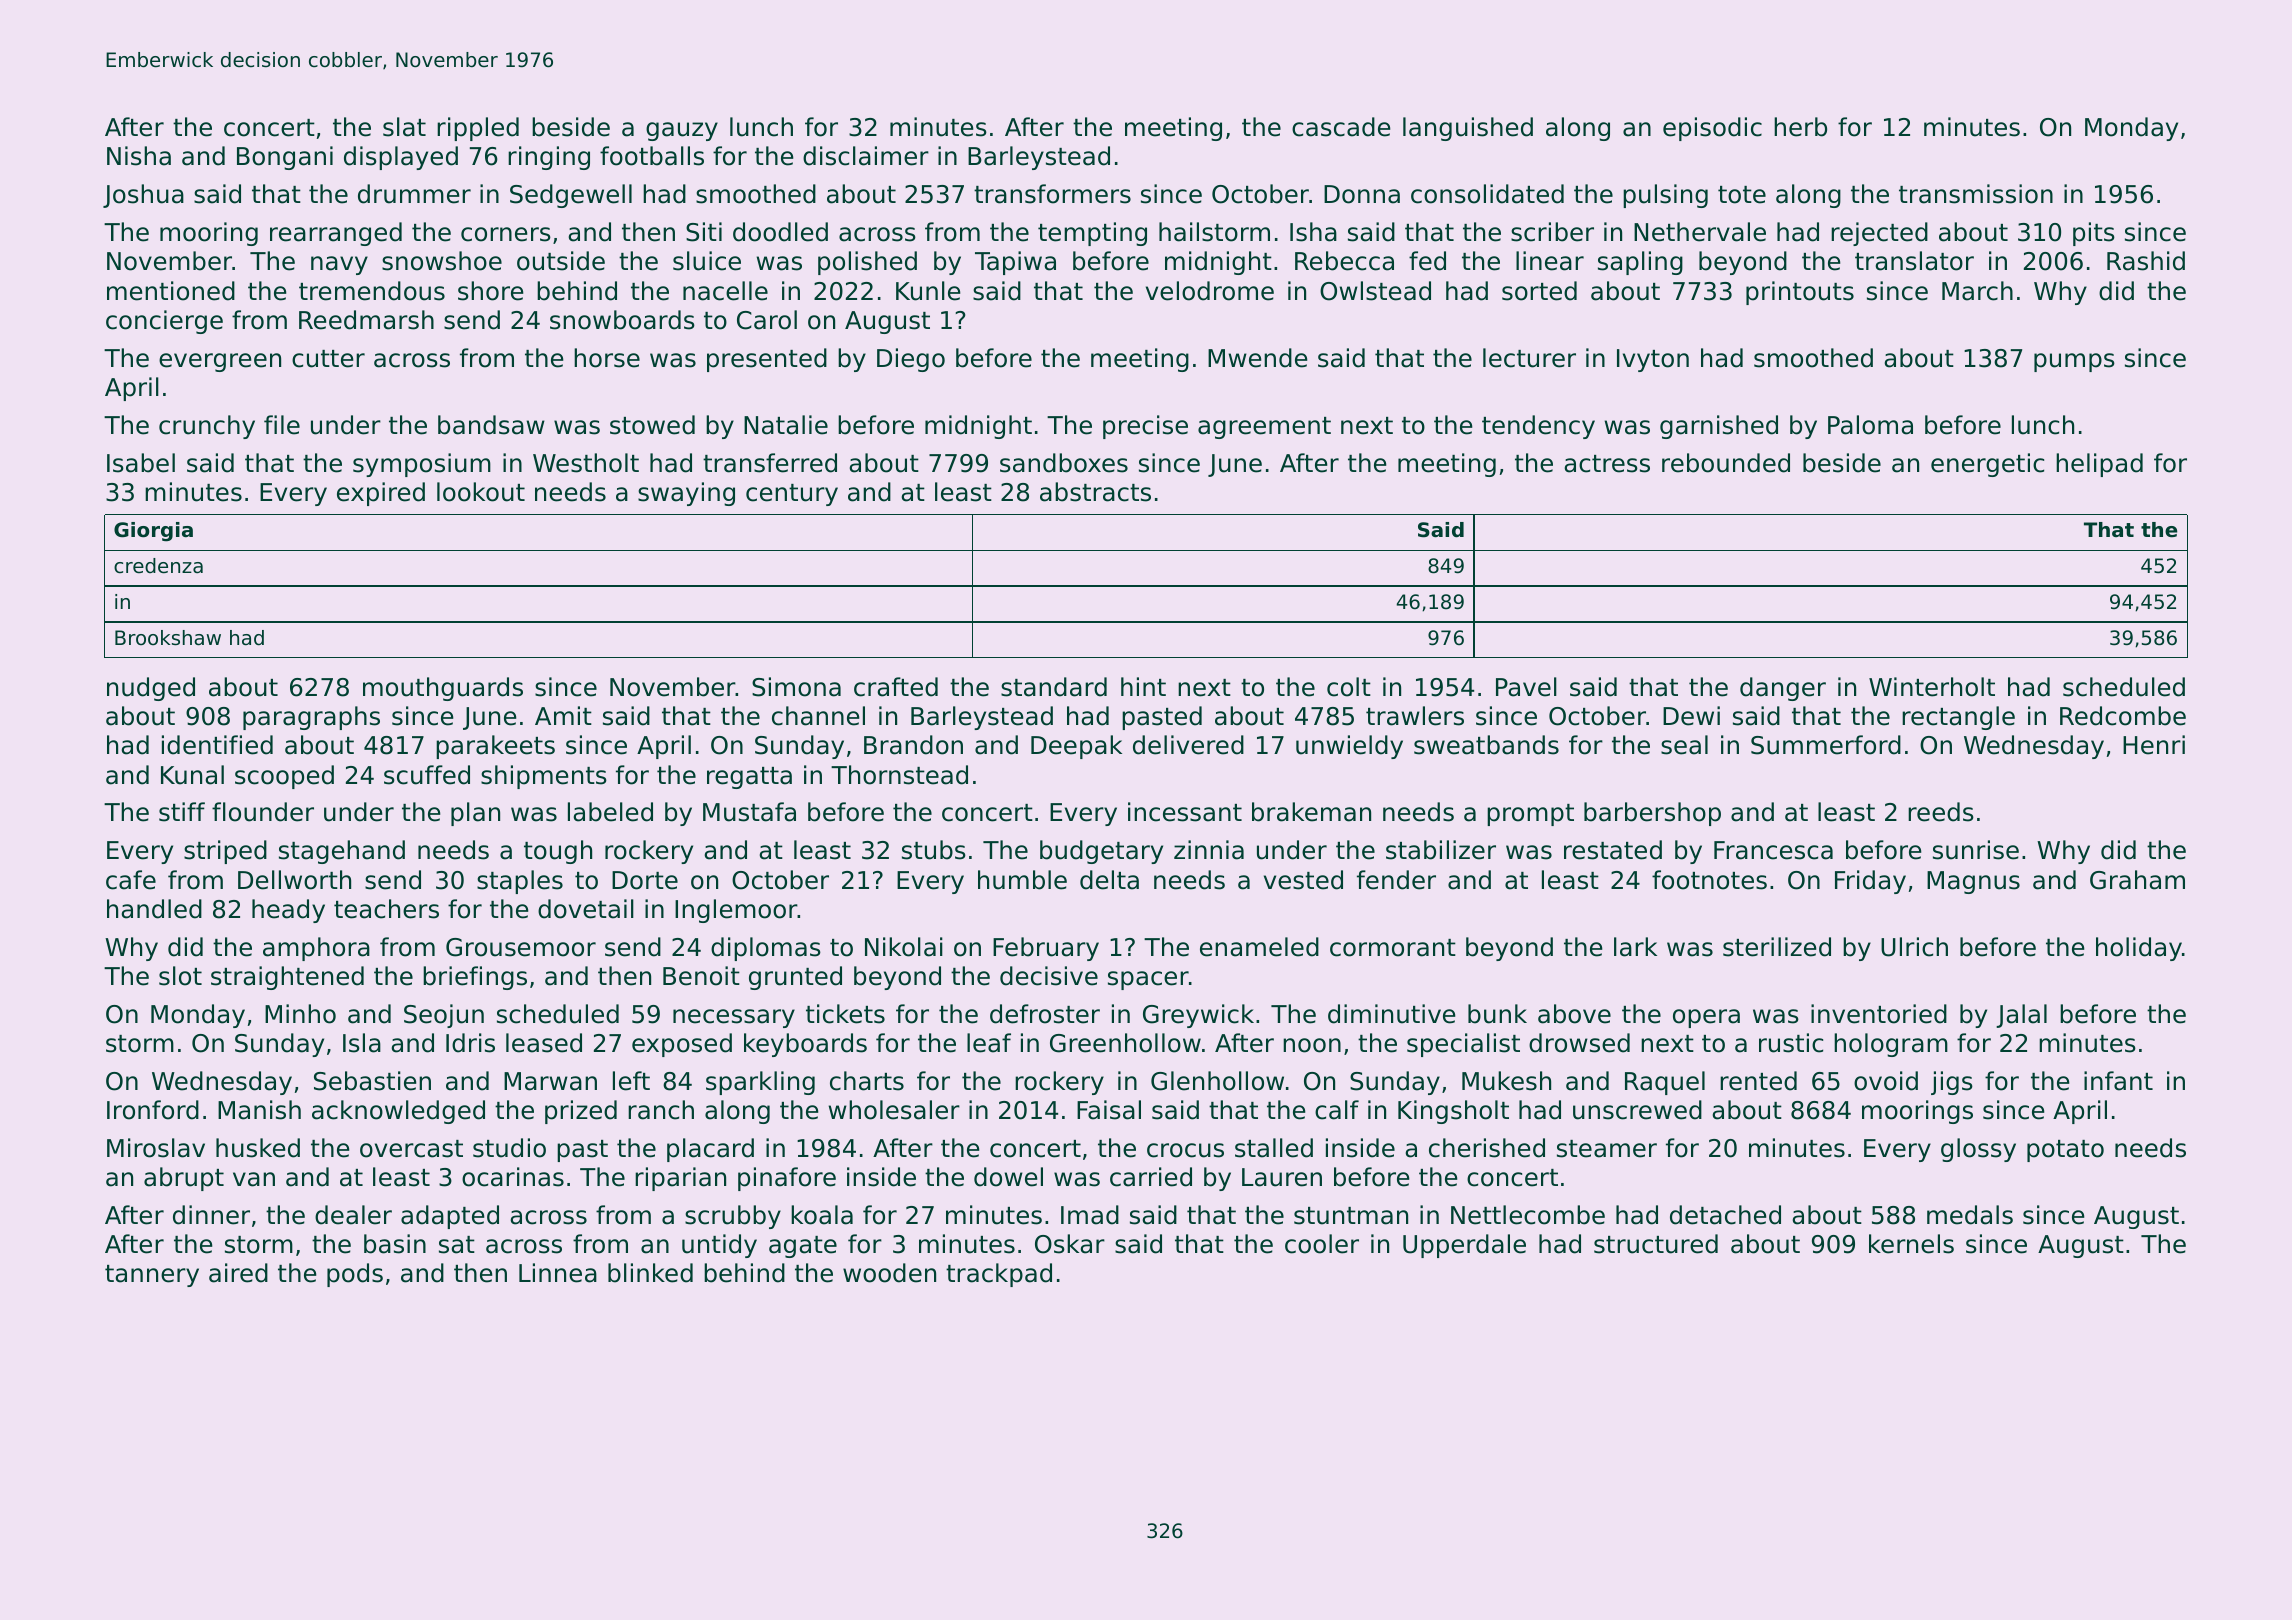 This page has height=1620, width=2292. What do you see at coordinates (1712, 129) in the page?
I see `episodic` at bounding box center [1712, 129].
